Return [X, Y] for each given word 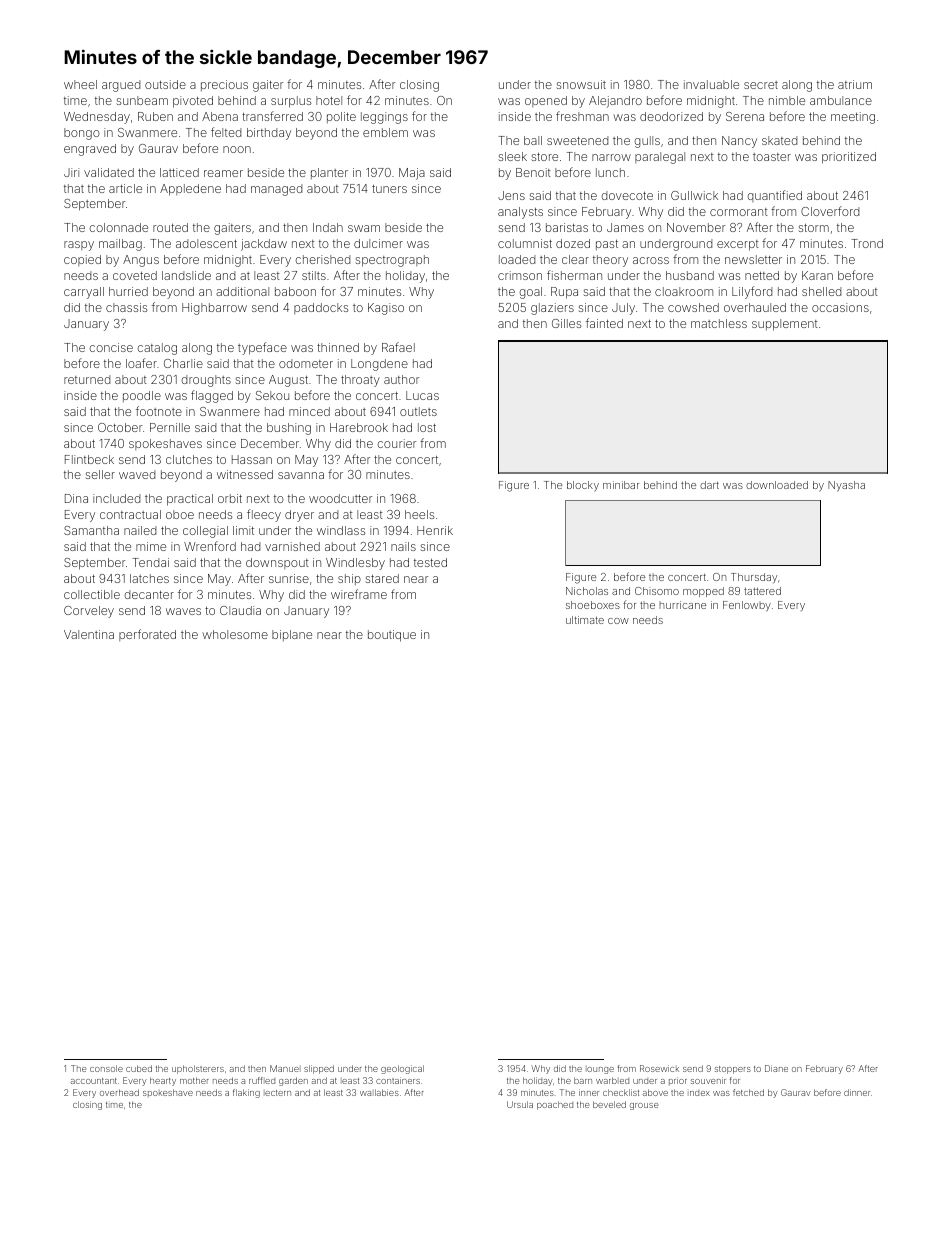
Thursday [754, 578]
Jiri [71, 172]
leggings [384, 118]
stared [382, 578]
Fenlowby [747, 606]
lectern [277, 1093]
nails [403, 546]
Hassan [252, 459]
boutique [392, 636]
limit [243, 530]
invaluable [711, 84]
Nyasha [846, 486]
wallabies [379, 1092]
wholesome [235, 634]
